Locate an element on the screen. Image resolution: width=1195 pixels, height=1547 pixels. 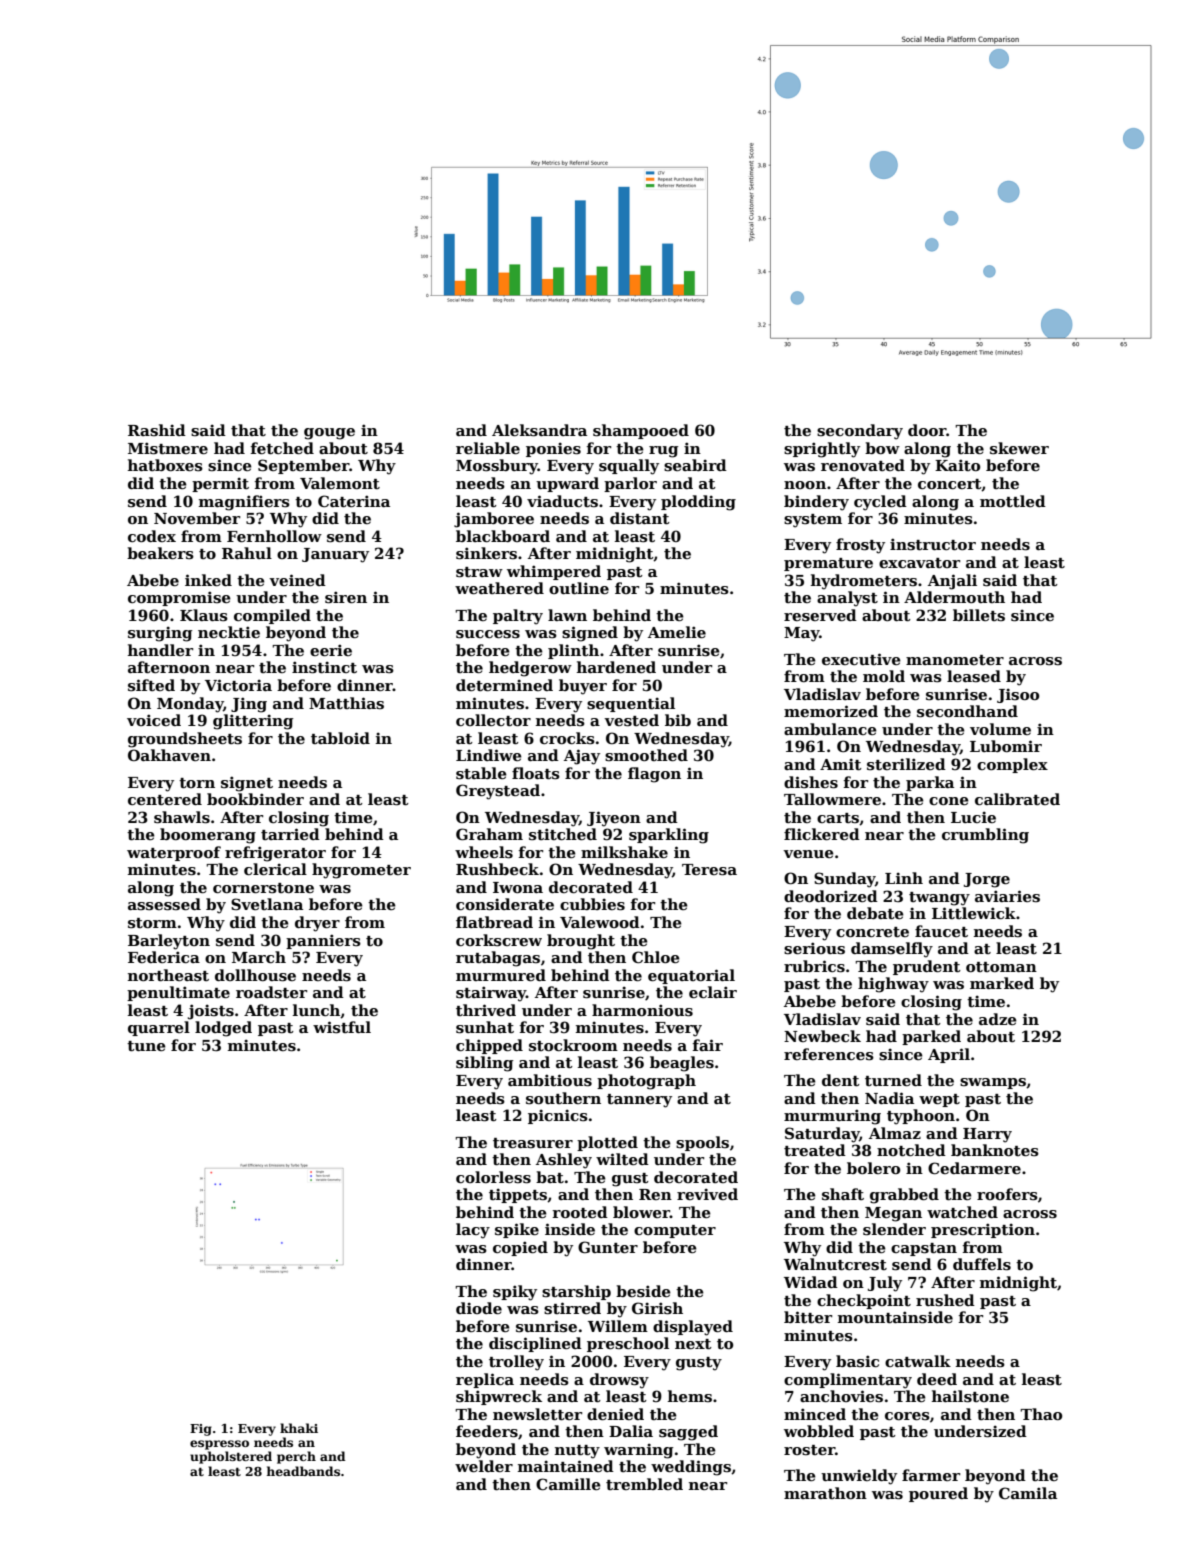
tune is located at coordinates (146, 1046).
